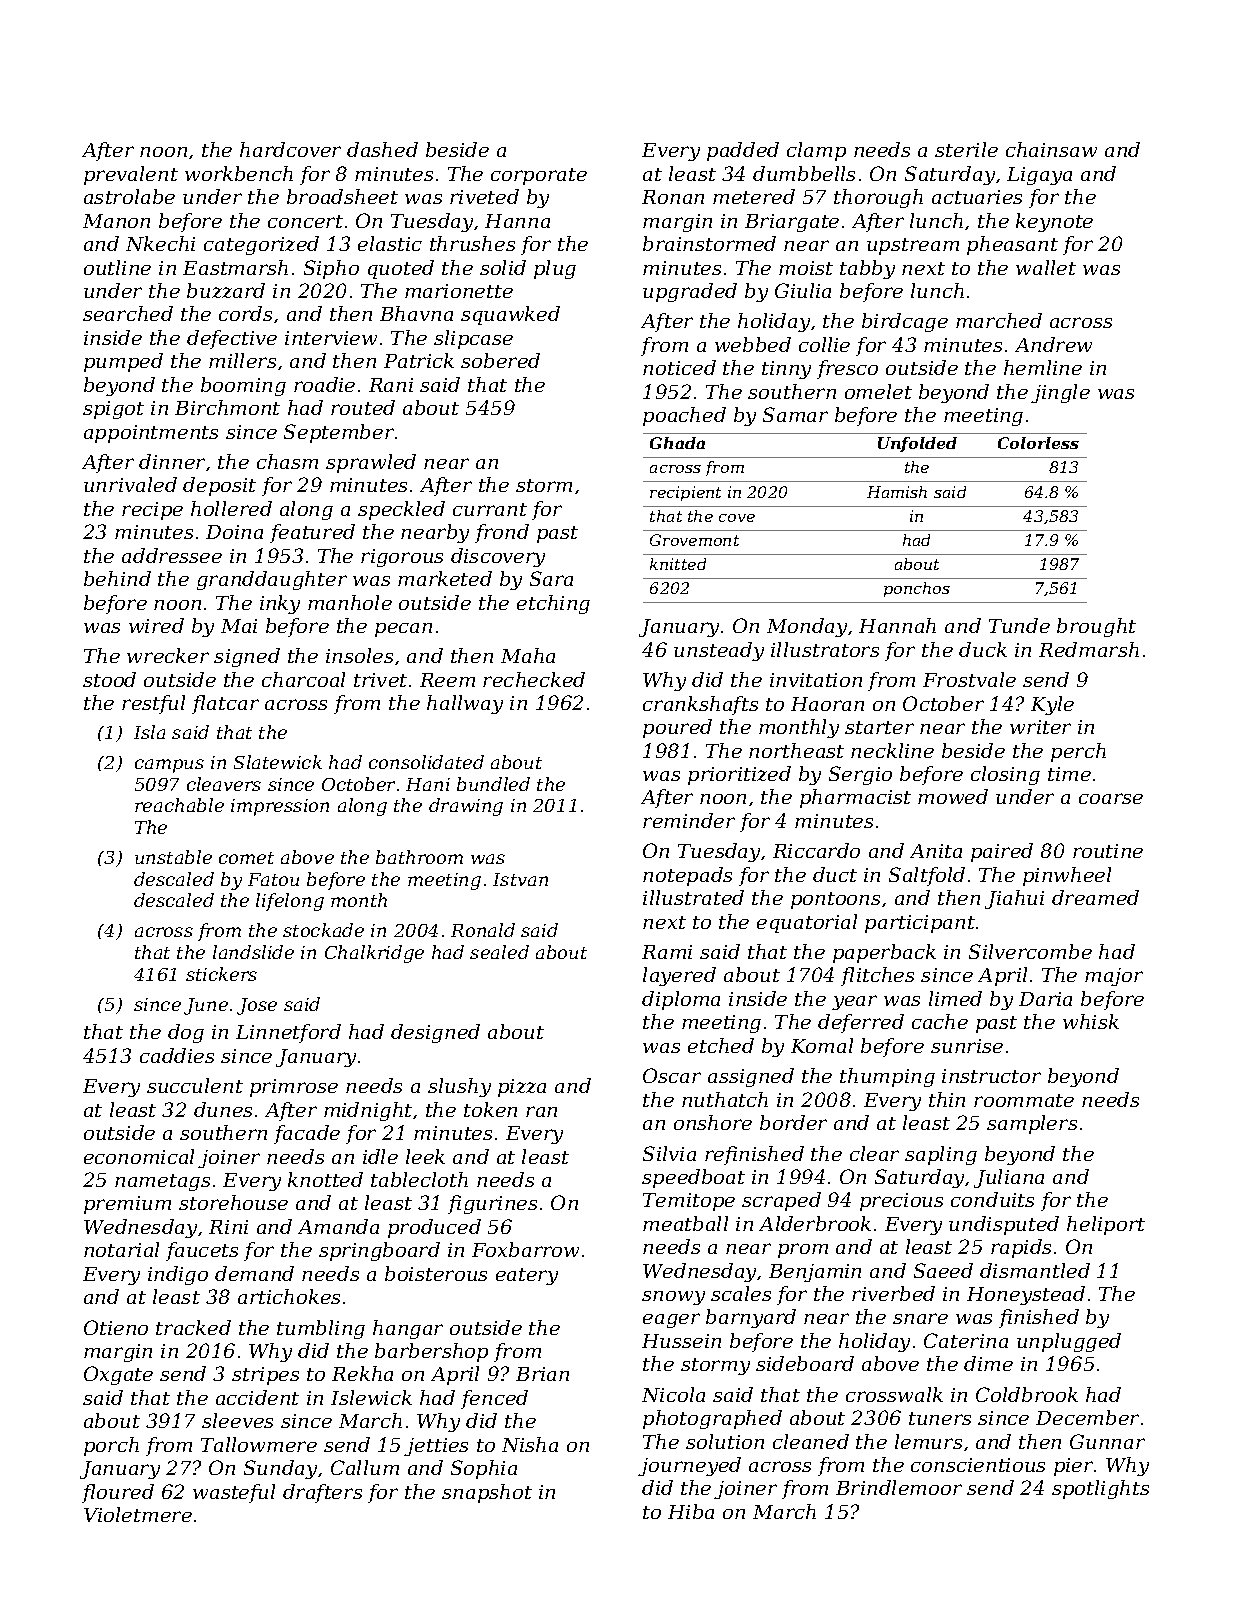  I want to click on poured, so click(677, 728).
